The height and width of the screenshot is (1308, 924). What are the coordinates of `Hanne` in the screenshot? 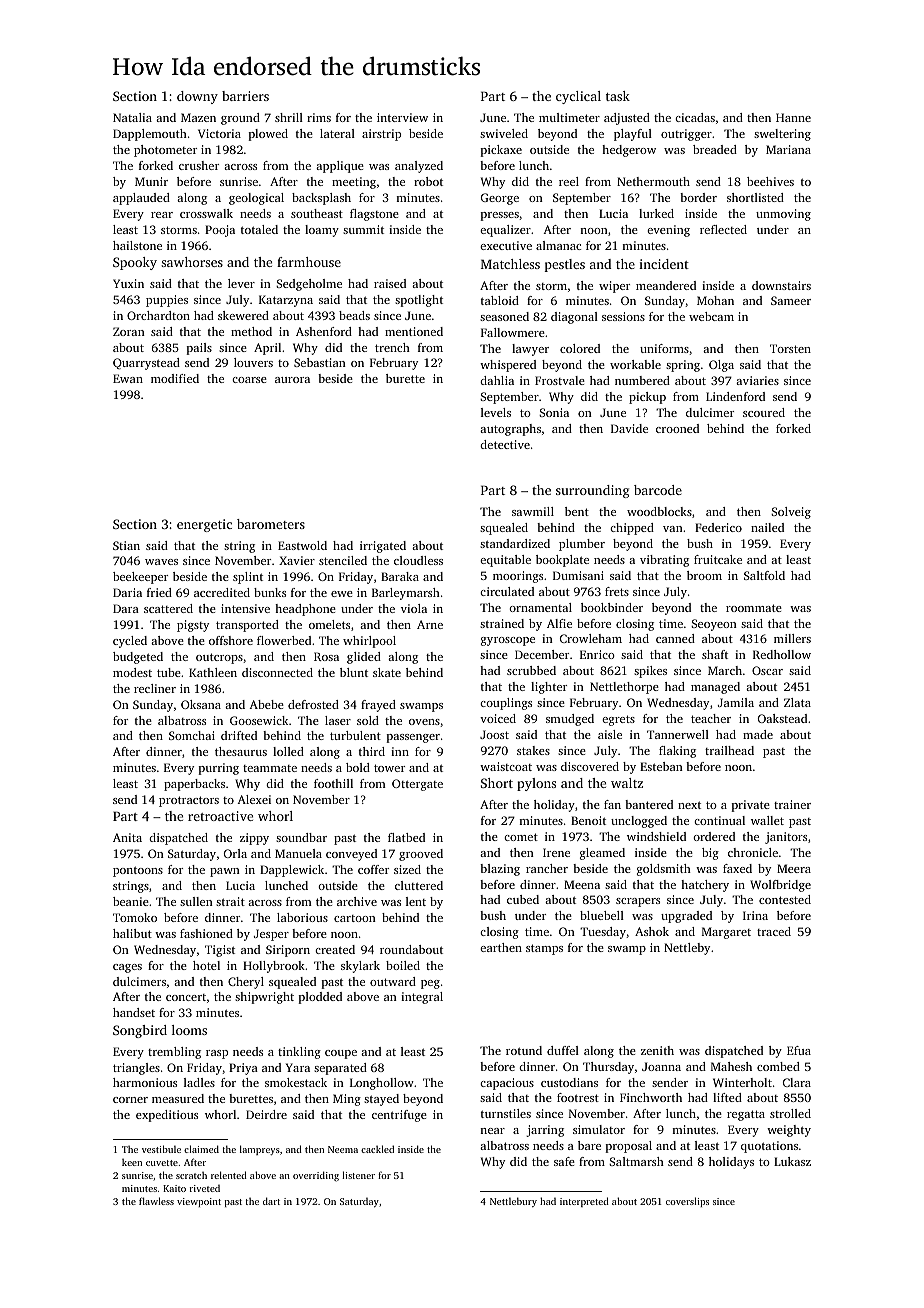 It's located at (793, 117).
